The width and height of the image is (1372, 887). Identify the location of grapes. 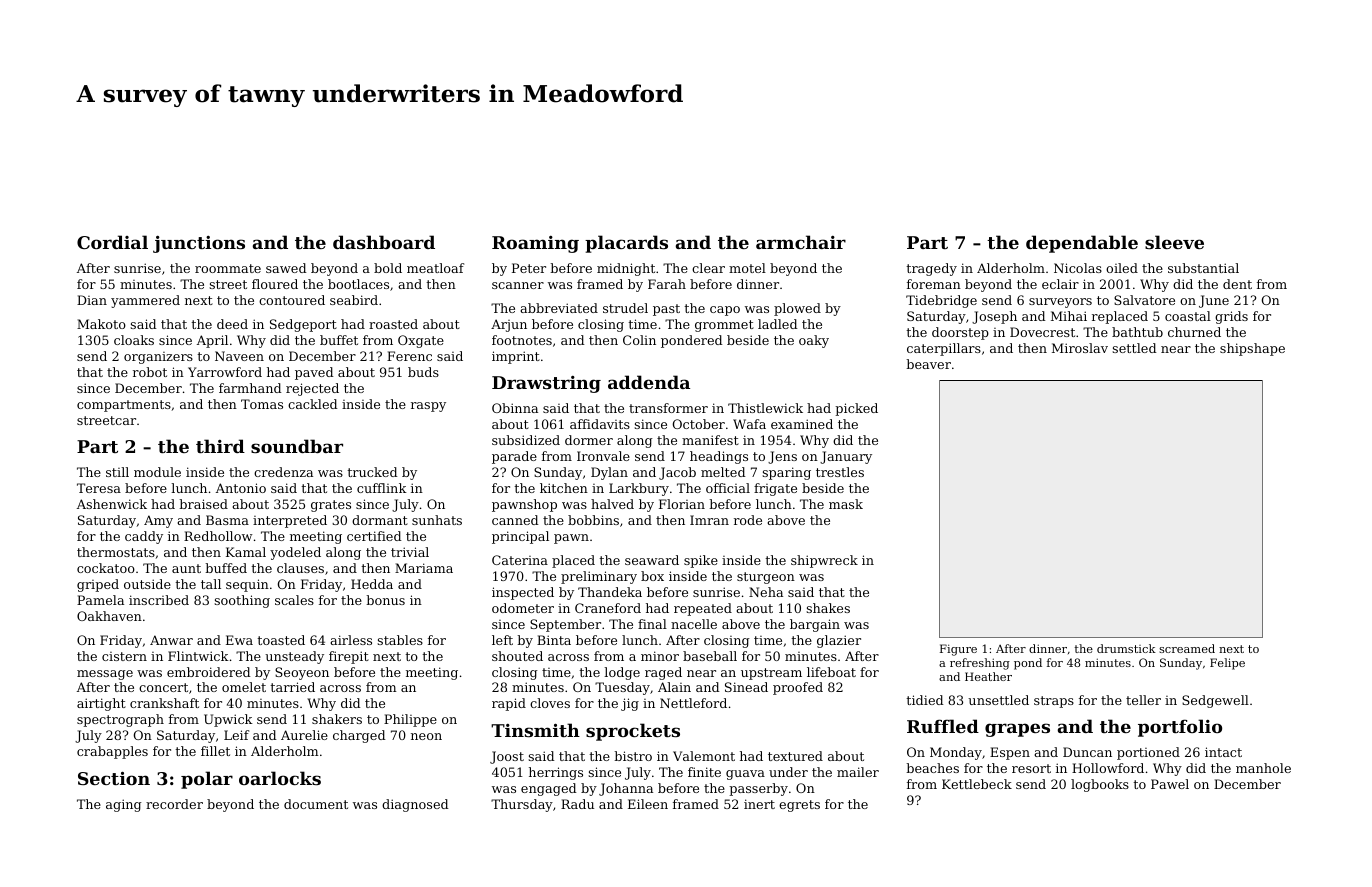
(1017, 730).
